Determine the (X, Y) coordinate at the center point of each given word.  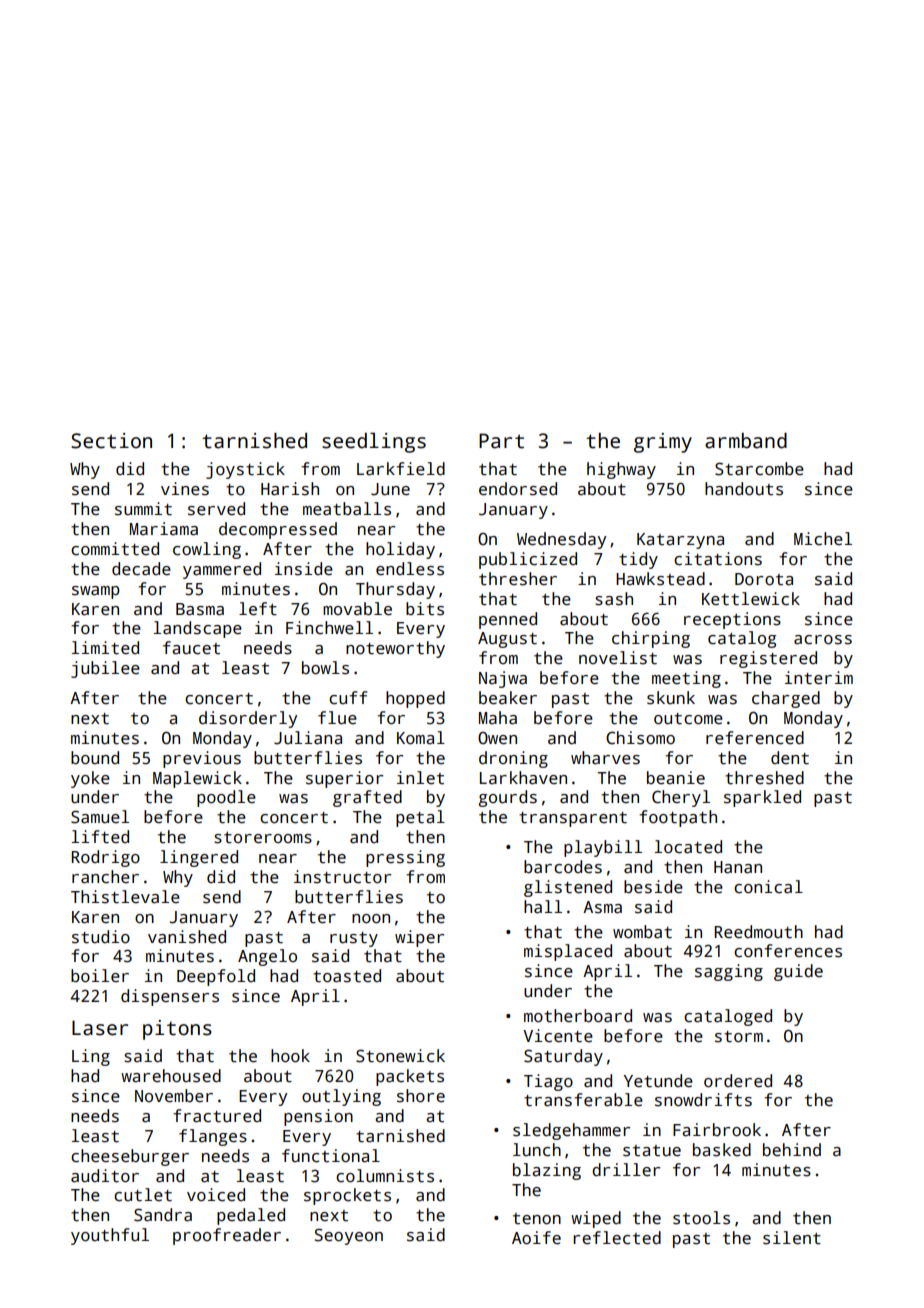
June (390, 489)
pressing (405, 858)
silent (792, 1238)
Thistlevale (125, 897)
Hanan (738, 867)
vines (185, 489)
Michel (823, 539)
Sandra (163, 1215)
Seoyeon (349, 1236)
